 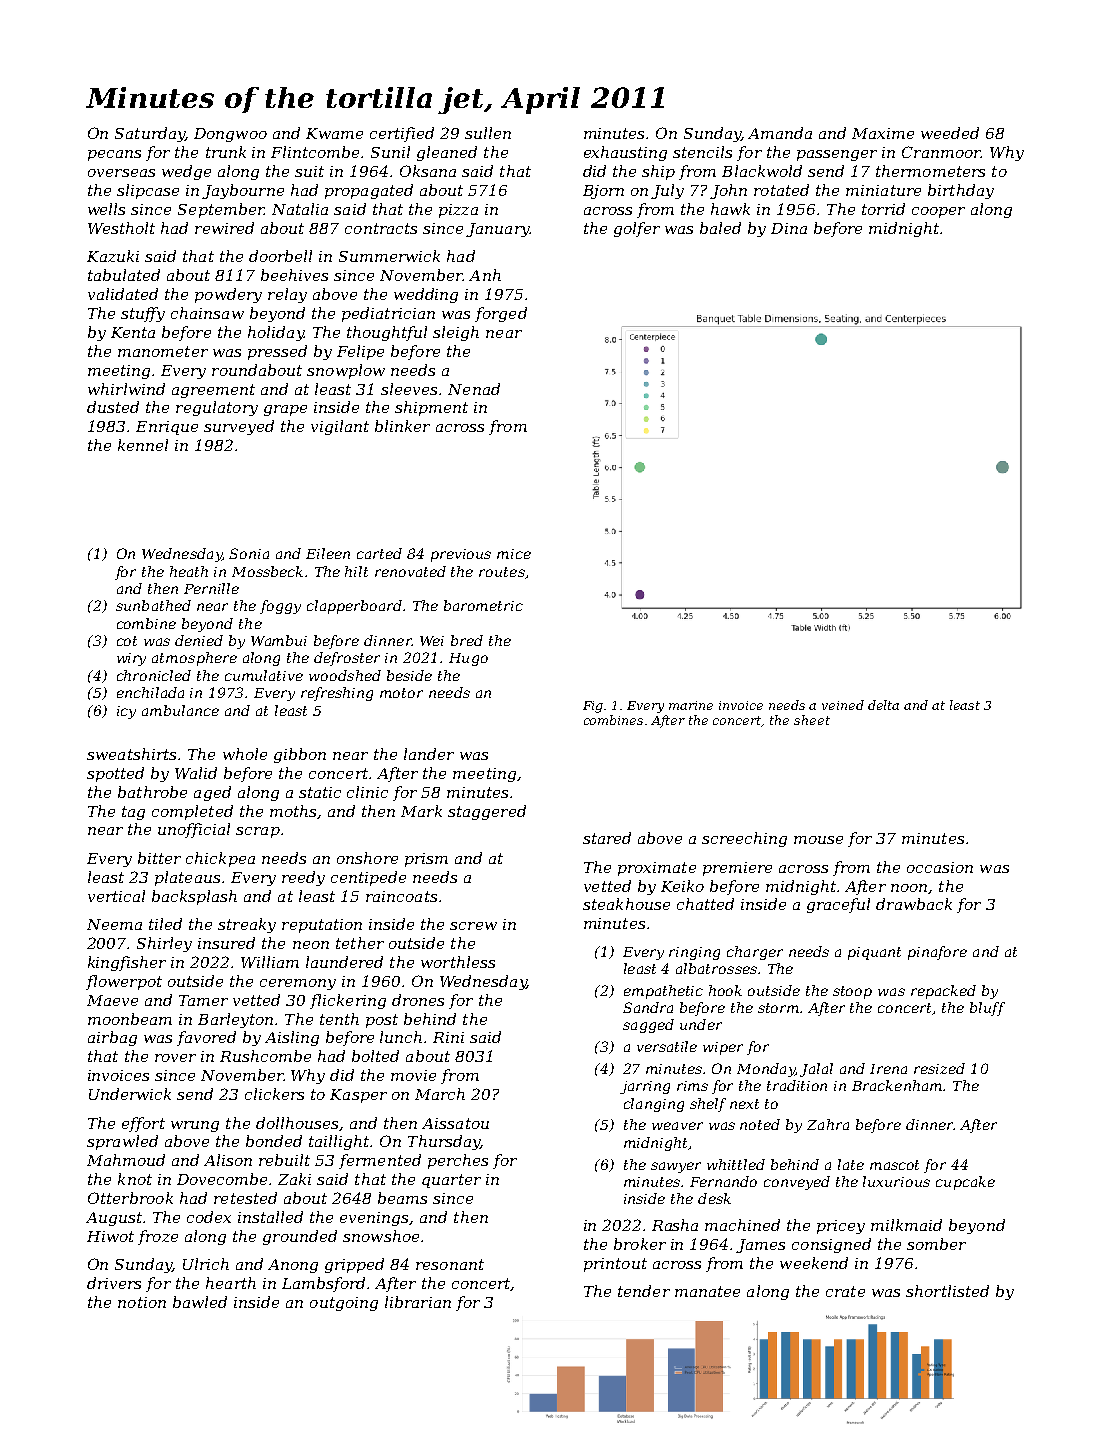 What do you see at coordinates (488, 133) in the image?
I see `sullen` at bounding box center [488, 133].
